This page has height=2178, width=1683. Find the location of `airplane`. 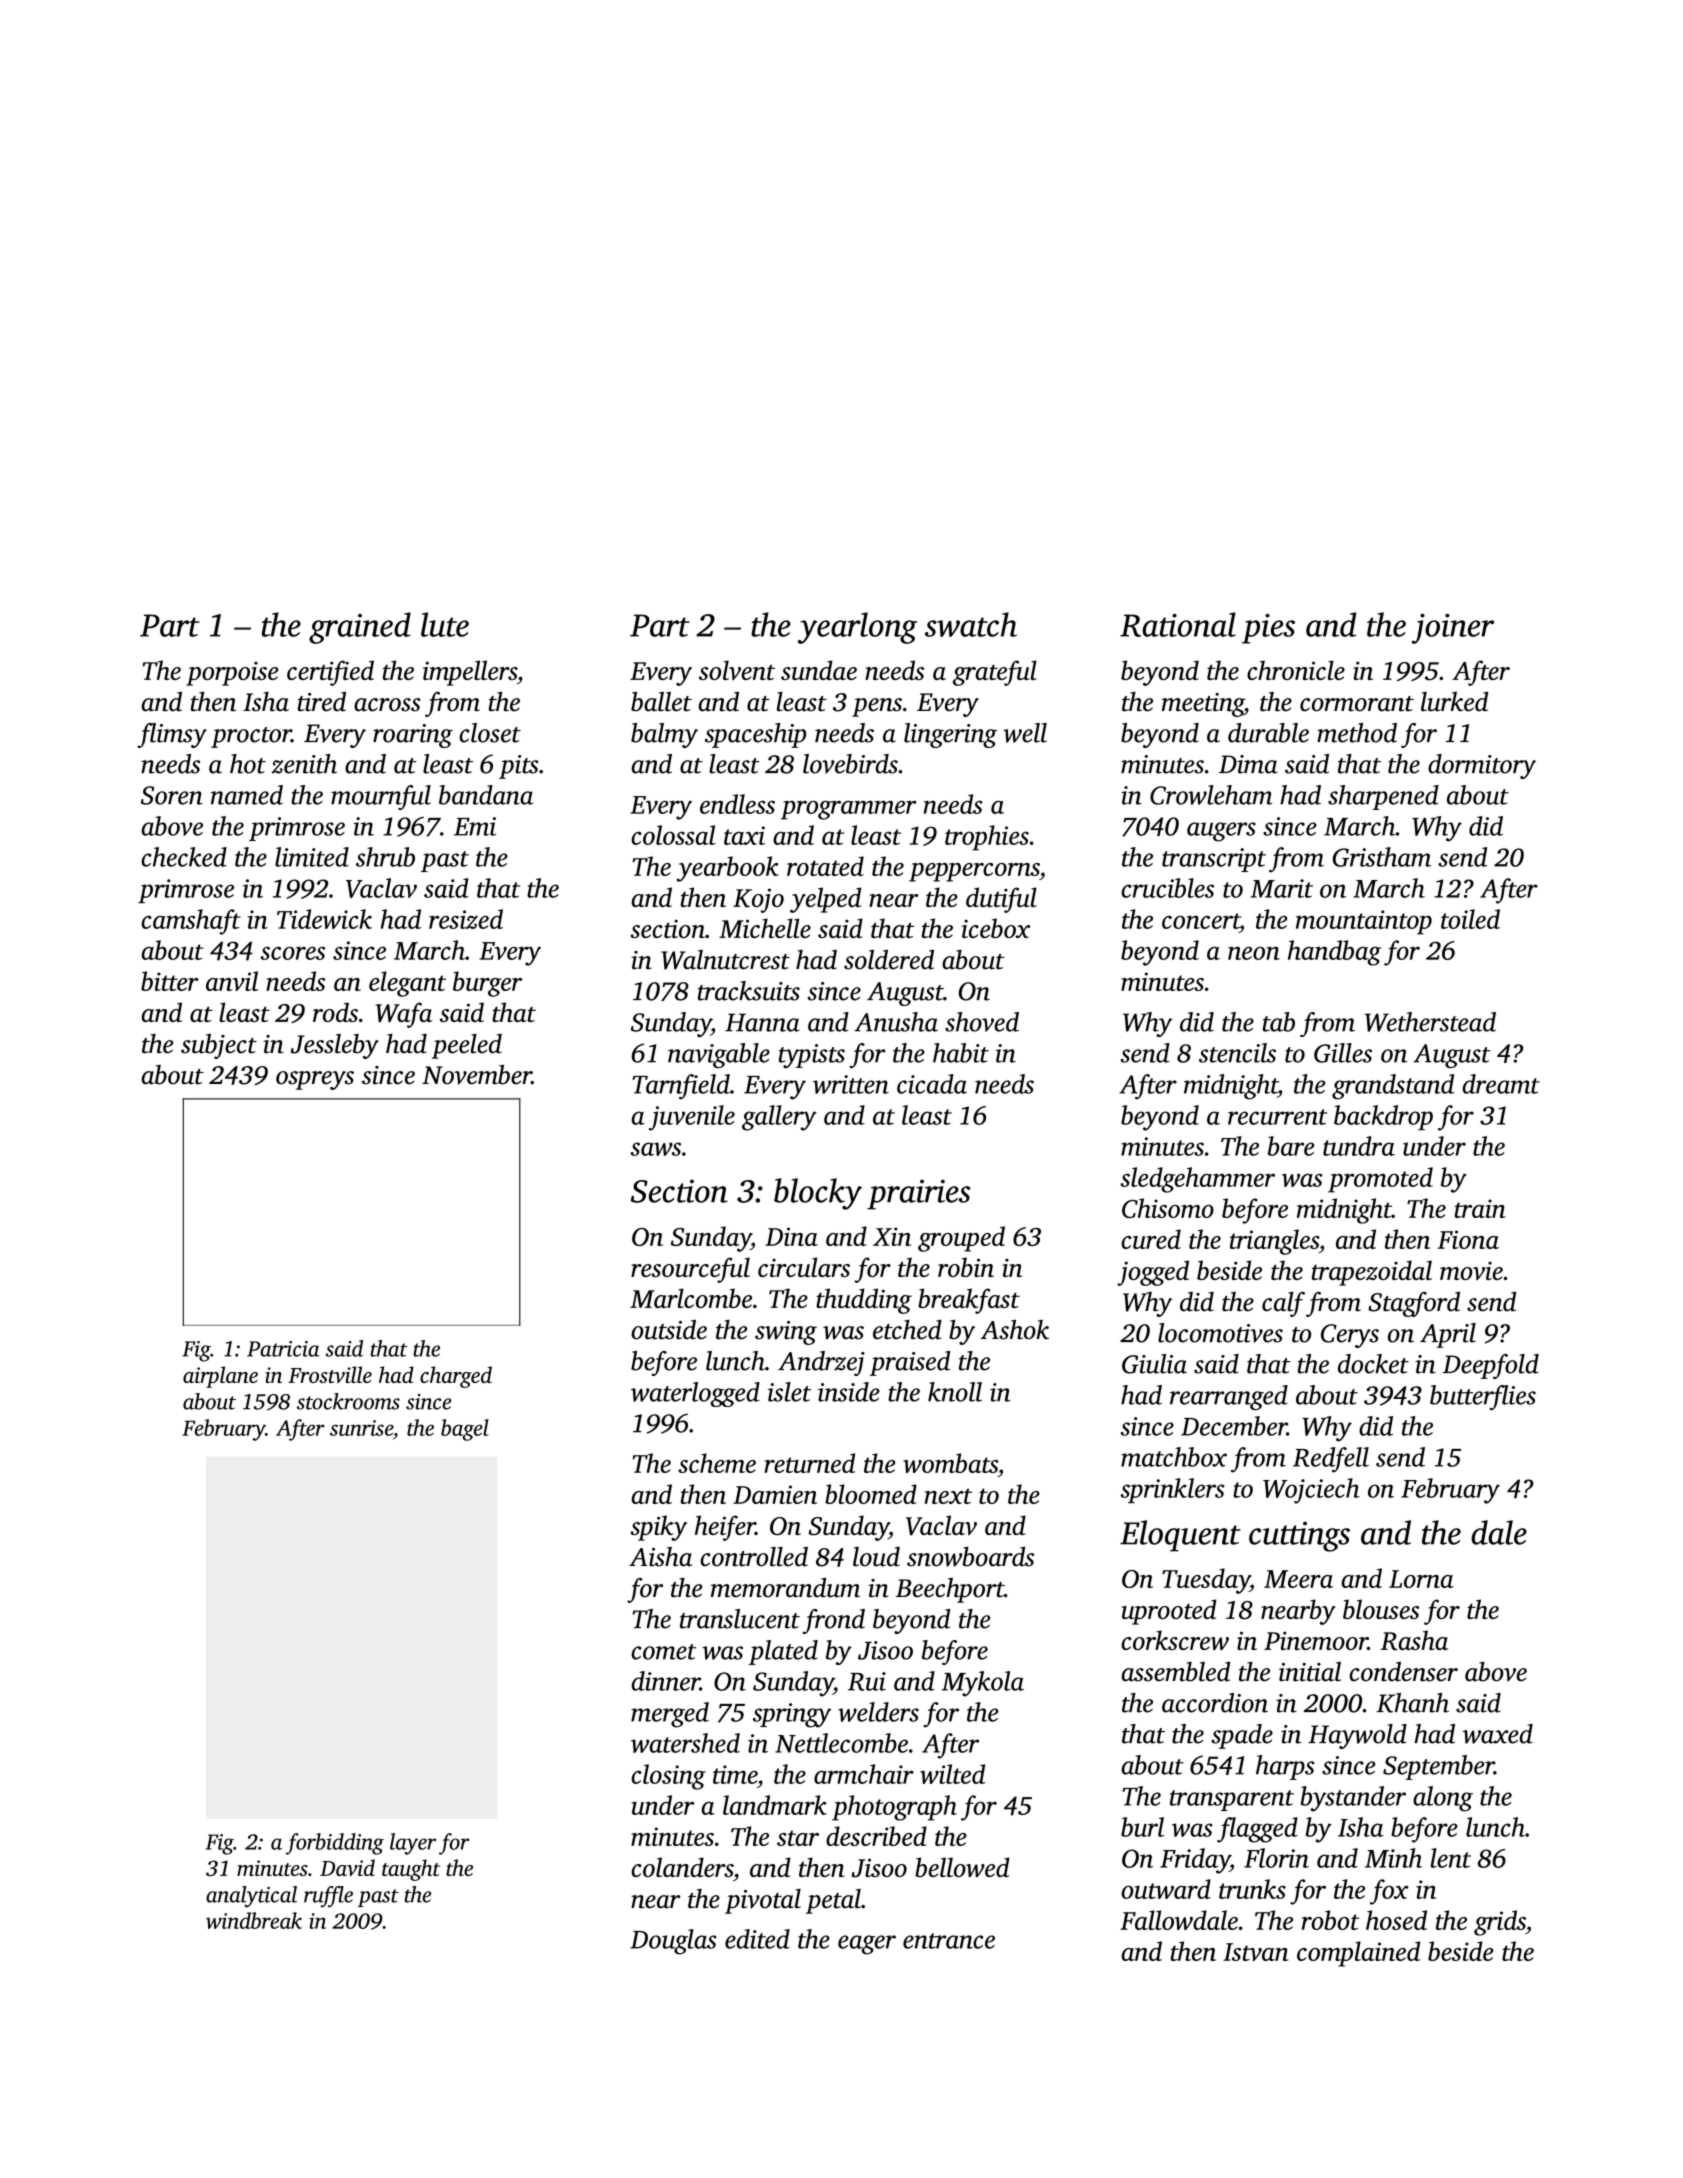

airplane is located at coordinates (220, 1377).
